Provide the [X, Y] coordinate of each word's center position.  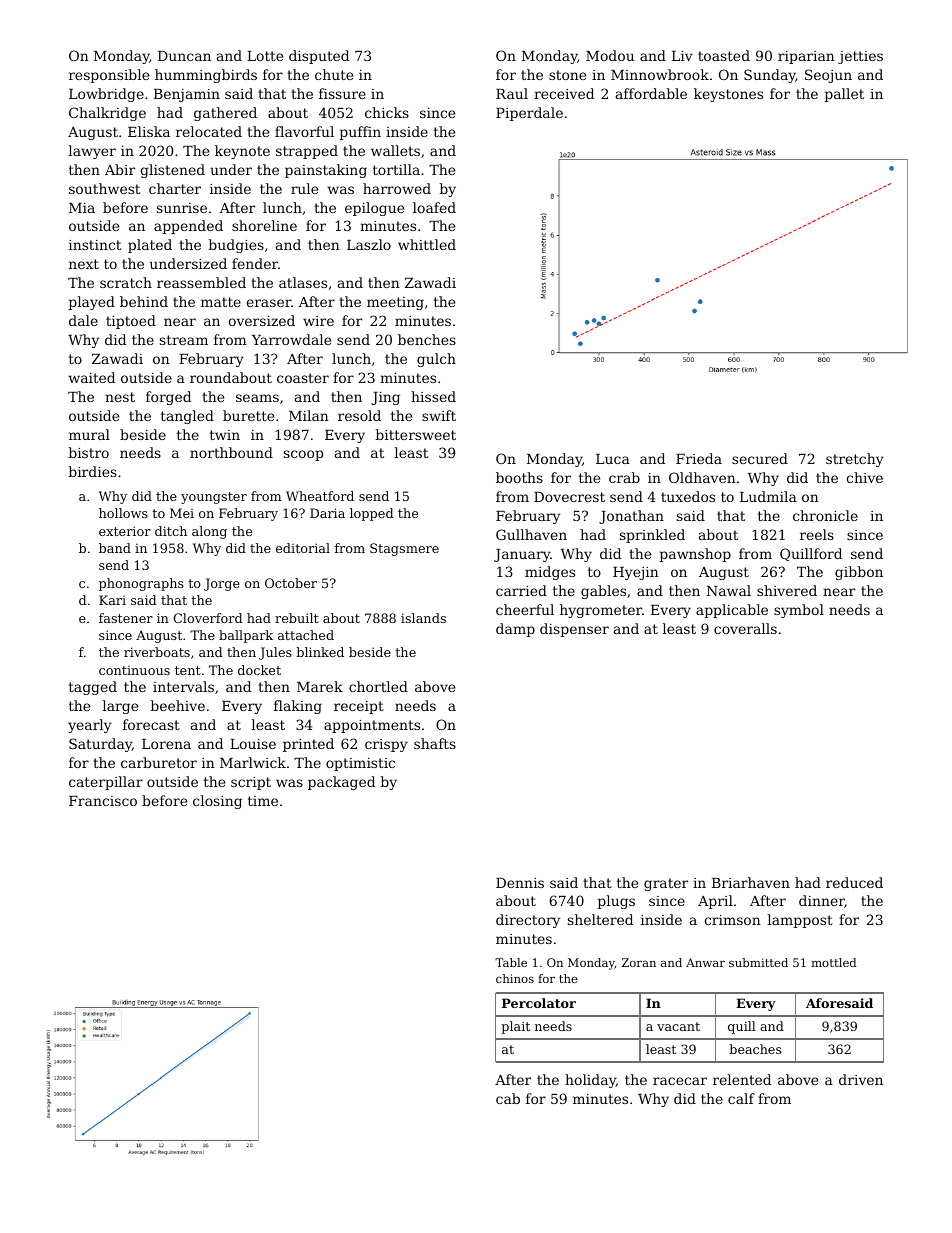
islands [423, 618]
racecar [680, 1081]
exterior [125, 531]
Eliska [149, 131]
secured [760, 458]
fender [255, 263]
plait [516, 1027]
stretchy [855, 460]
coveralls [745, 628]
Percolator [539, 1003]
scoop [303, 455]
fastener [126, 618]
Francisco [103, 801]
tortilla [396, 169]
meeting [395, 303]
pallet [844, 95]
